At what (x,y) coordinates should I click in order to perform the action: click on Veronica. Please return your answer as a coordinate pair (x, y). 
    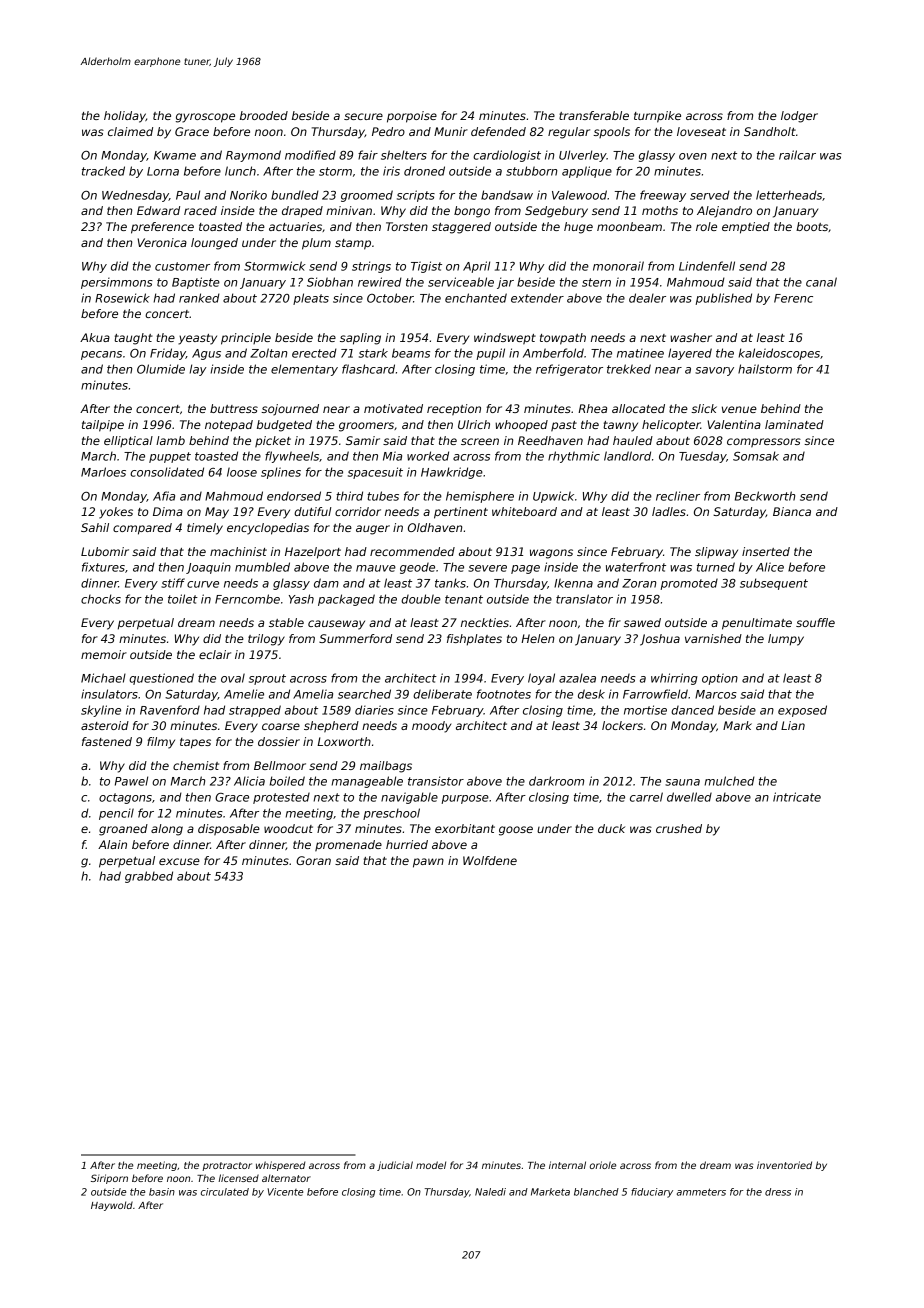
    Looking at the image, I should click on (162, 242).
